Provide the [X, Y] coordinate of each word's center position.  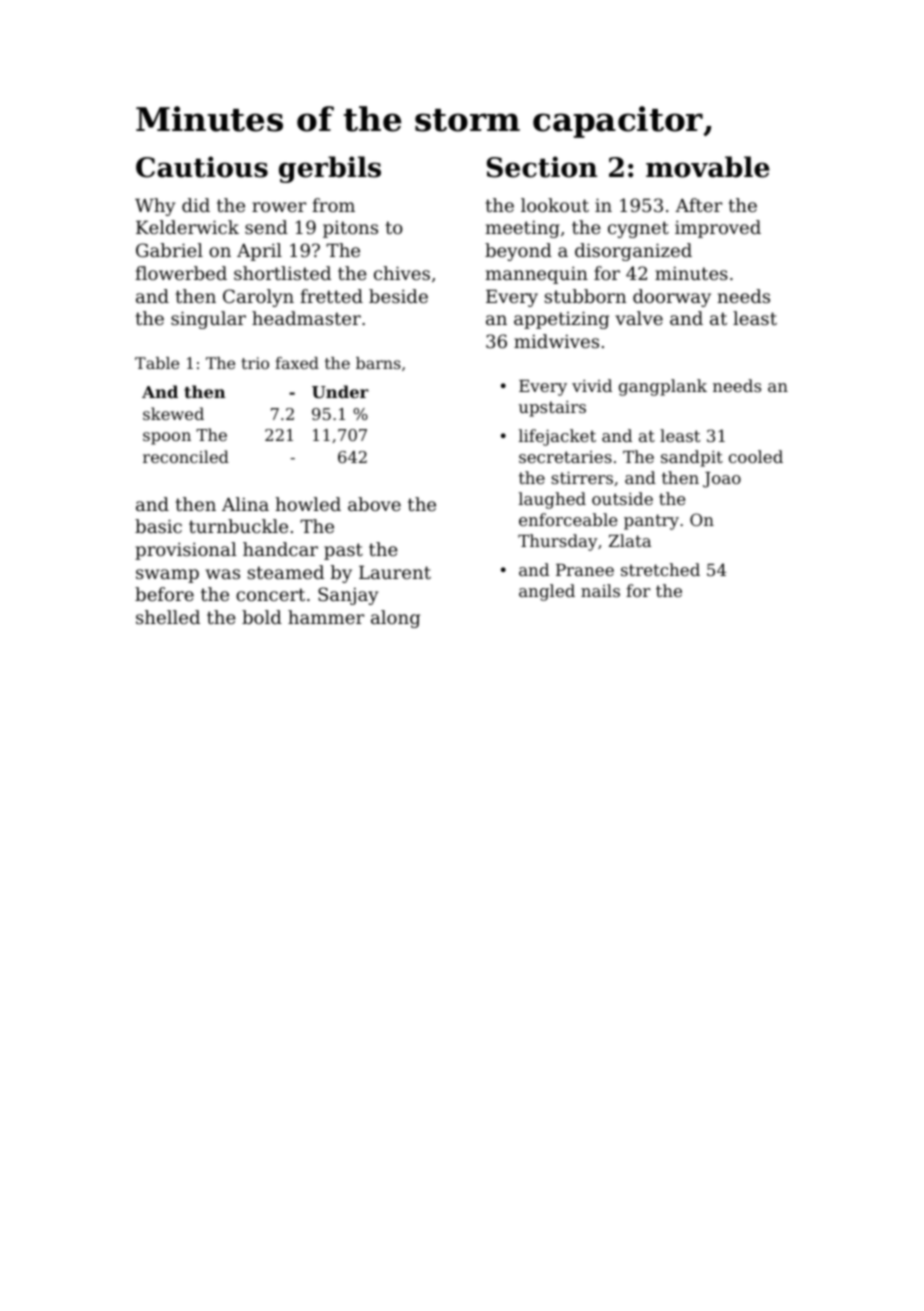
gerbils [330, 169]
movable [708, 167]
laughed [552, 500]
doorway [672, 298]
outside [622, 498]
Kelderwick [187, 227]
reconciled [186, 456]
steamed [286, 572]
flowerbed [181, 273]
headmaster [306, 318]
